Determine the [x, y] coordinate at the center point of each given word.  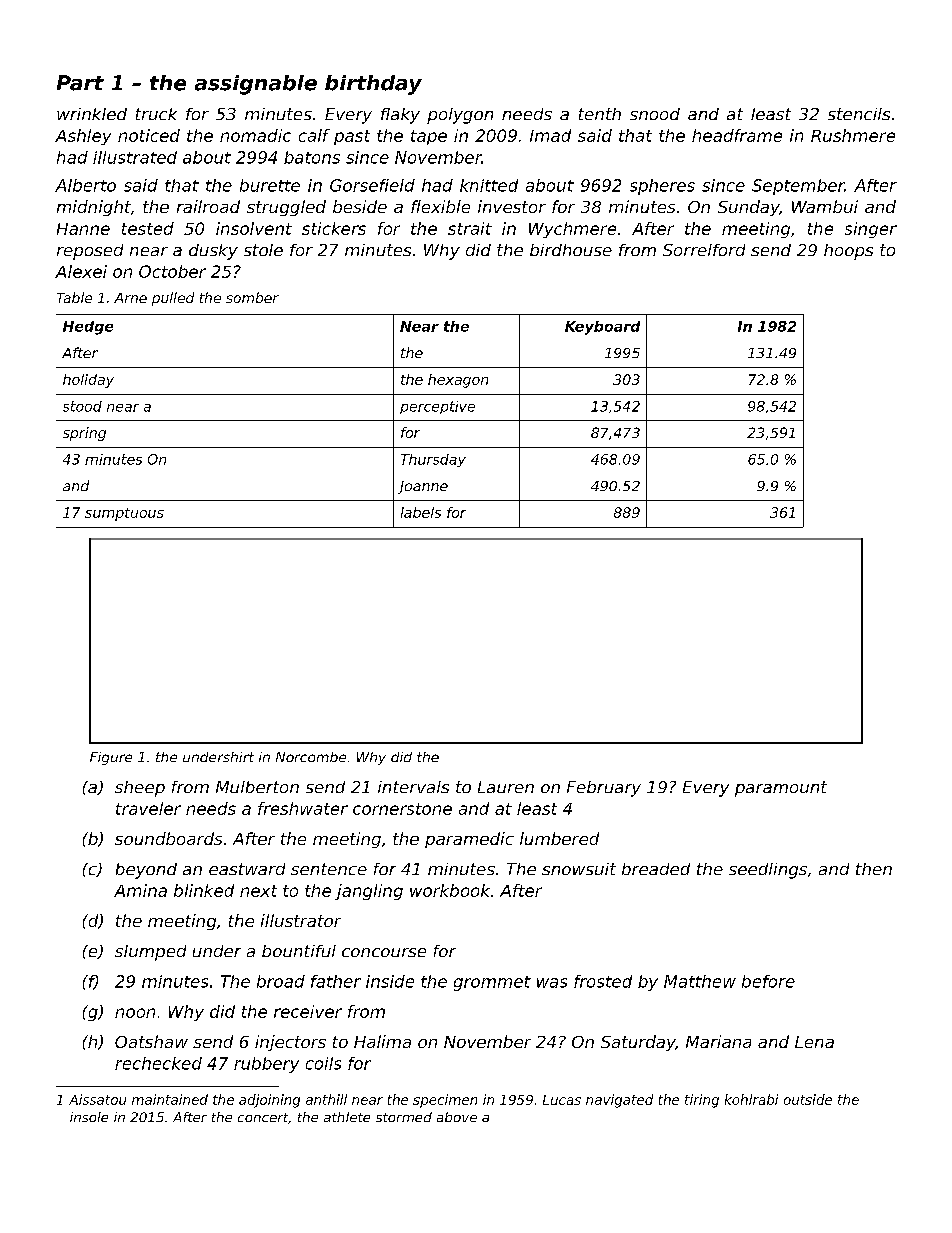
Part [80, 83]
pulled [173, 299]
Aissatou [97, 1099]
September [798, 187]
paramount [781, 789]
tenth [600, 114]
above [457, 1117]
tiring [702, 1101]
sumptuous [124, 514]
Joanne [423, 487]
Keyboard [602, 328]
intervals [413, 787]
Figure [111, 758]
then [874, 869]
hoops [848, 252]
